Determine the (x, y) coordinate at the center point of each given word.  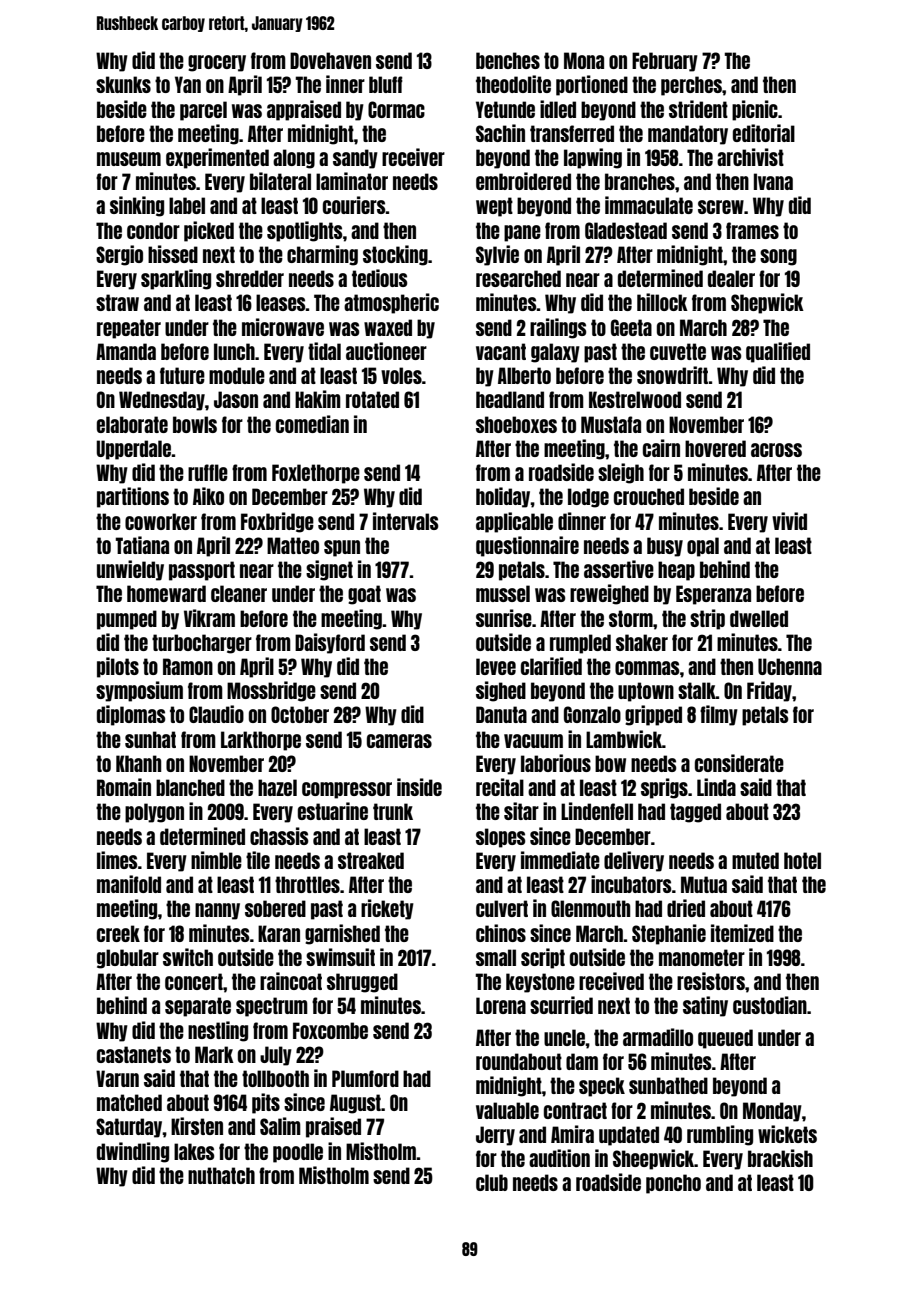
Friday (769, 691)
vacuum (533, 741)
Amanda (126, 351)
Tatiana (142, 545)
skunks (123, 84)
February (665, 62)
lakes (194, 1151)
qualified (778, 352)
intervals (405, 521)
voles (401, 375)
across (776, 450)
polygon (154, 813)
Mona (584, 60)
